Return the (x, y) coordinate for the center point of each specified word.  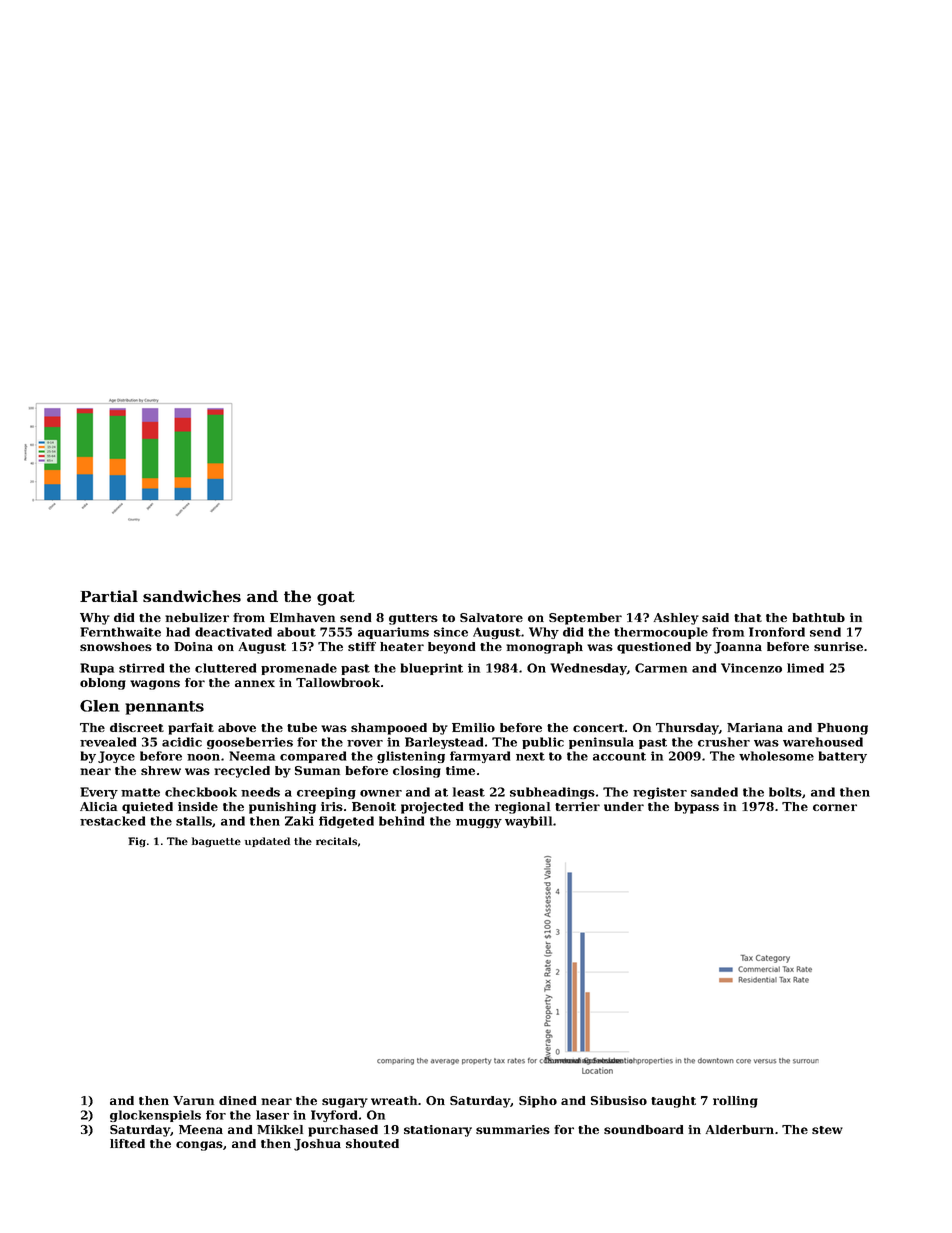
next (530, 756)
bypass (696, 808)
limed (805, 668)
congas (199, 1146)
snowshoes (116, 646)
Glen (100, 706)
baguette (216, 842)
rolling (735, 1102)
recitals (336, 841)
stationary (438, 1131)
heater (402, 646)
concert (598, 728)
